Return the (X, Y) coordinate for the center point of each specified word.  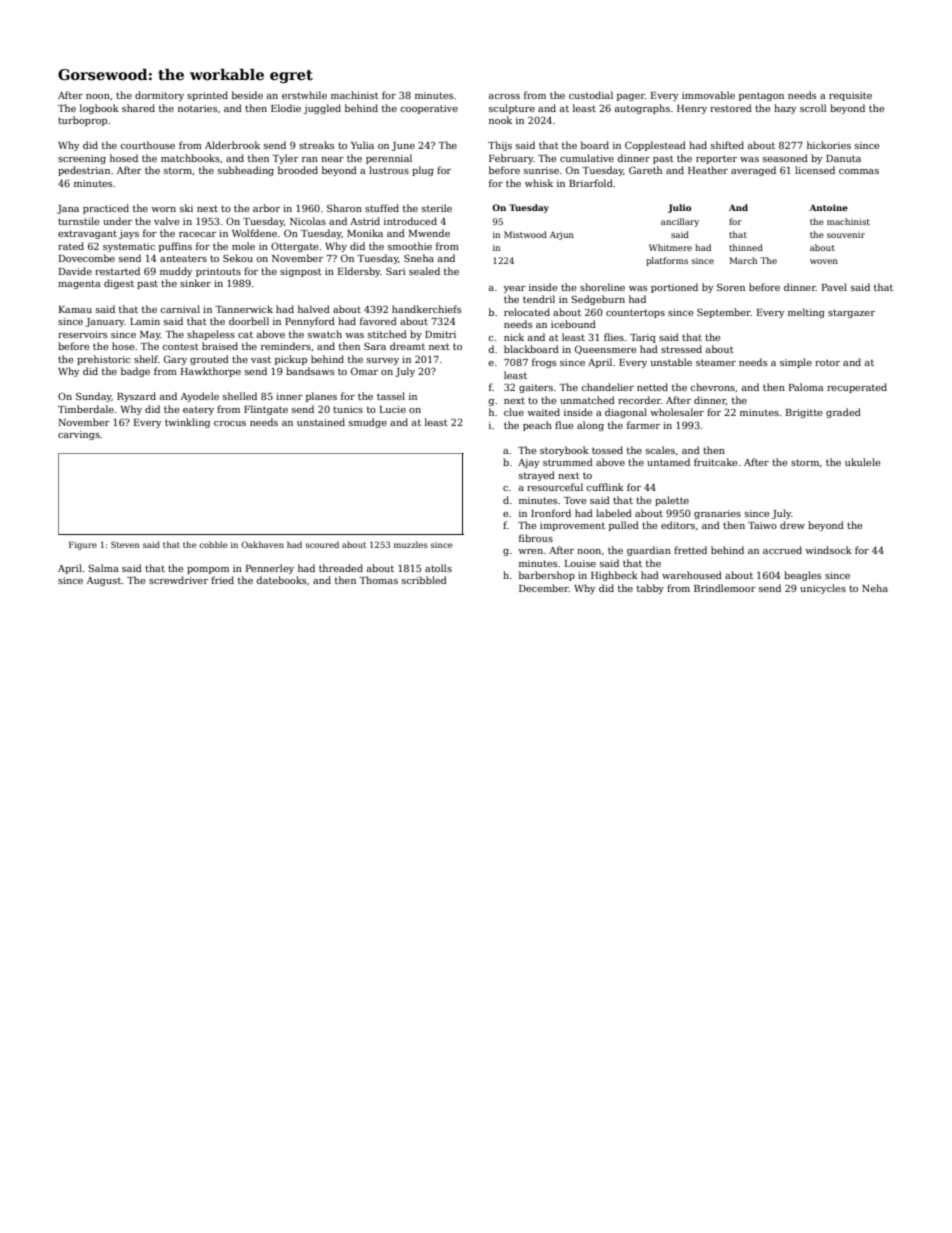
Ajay (529, 463)
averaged (753, 171)
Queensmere (605, 350)
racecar (197, 234)
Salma (104, 568)
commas (859, 171)
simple (796, 363)
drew (792, 525)
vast (261, 359)
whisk (539, 183)
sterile (437, 208)
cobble (213, 544)
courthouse (147, 145)
